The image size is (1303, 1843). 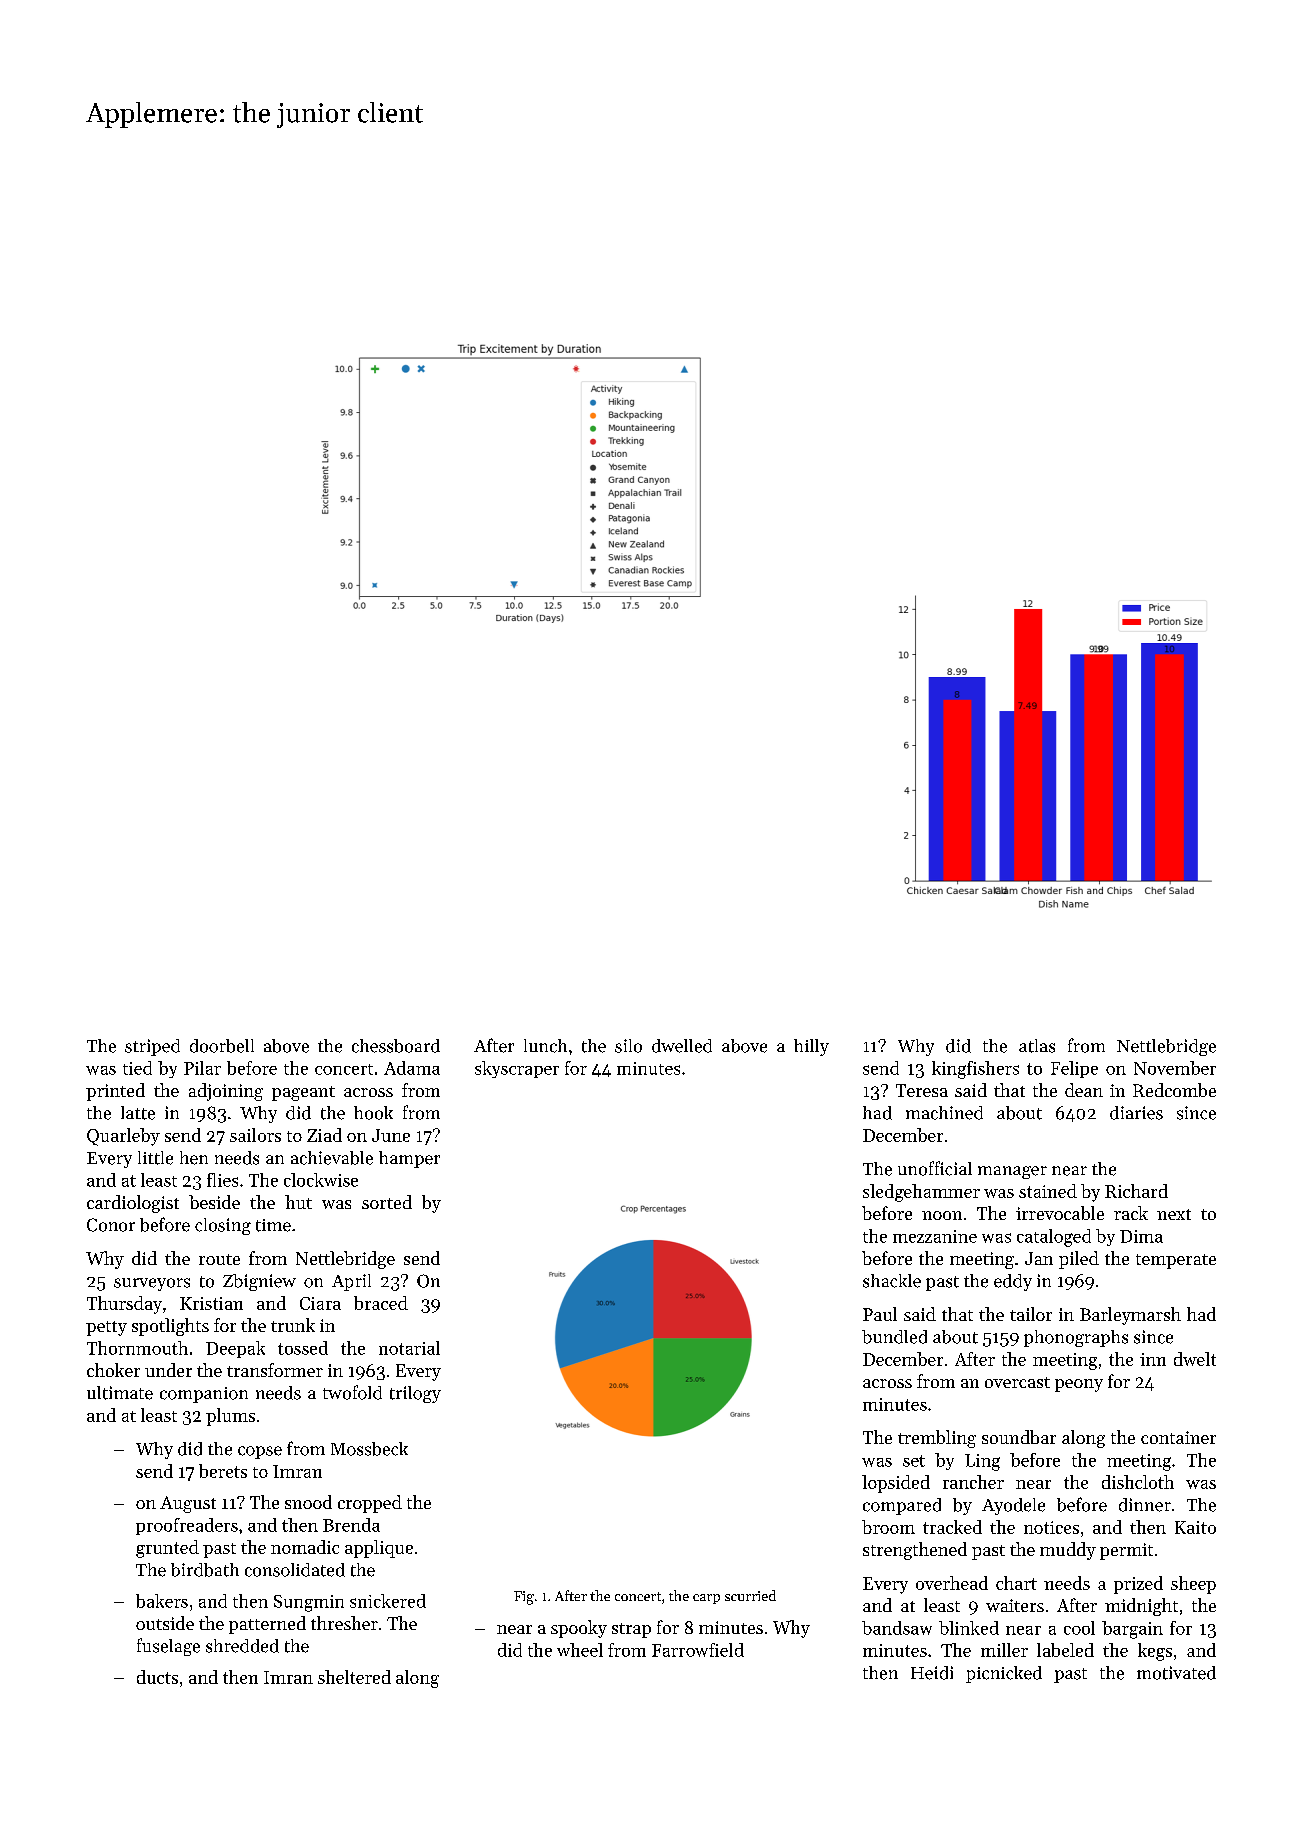 I want to click on Sungmin, so click(x=309, y=1603).
